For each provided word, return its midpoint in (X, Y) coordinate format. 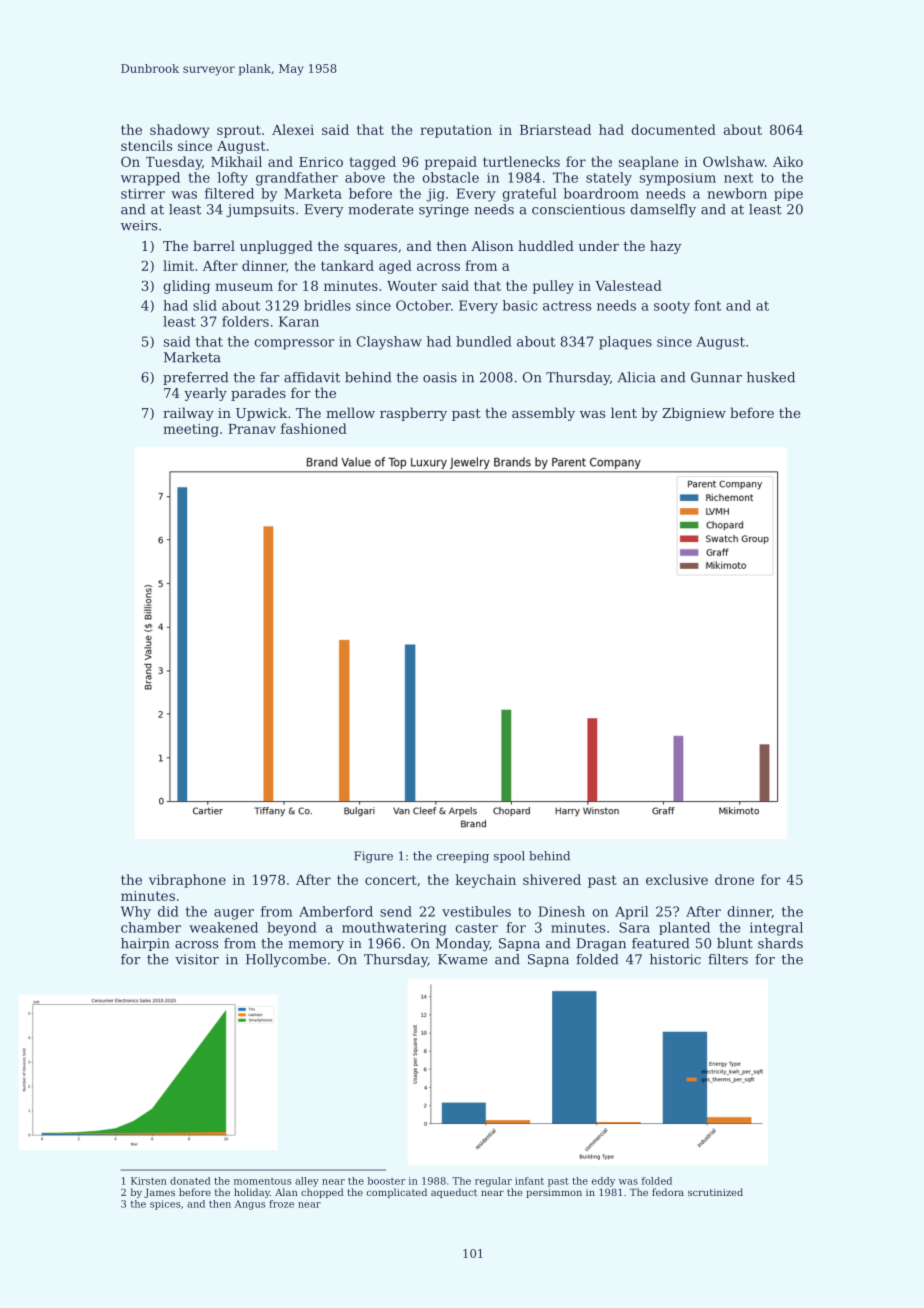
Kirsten (149, 1181)
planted (684, 928)
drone (734, 879)
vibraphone (187, 881)
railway (188, 414)
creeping (463, 857)
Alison (492, 245)
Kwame (463, 959)
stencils (146, 145)
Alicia (636, 377)
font (707, 305)
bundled (484, 341)
